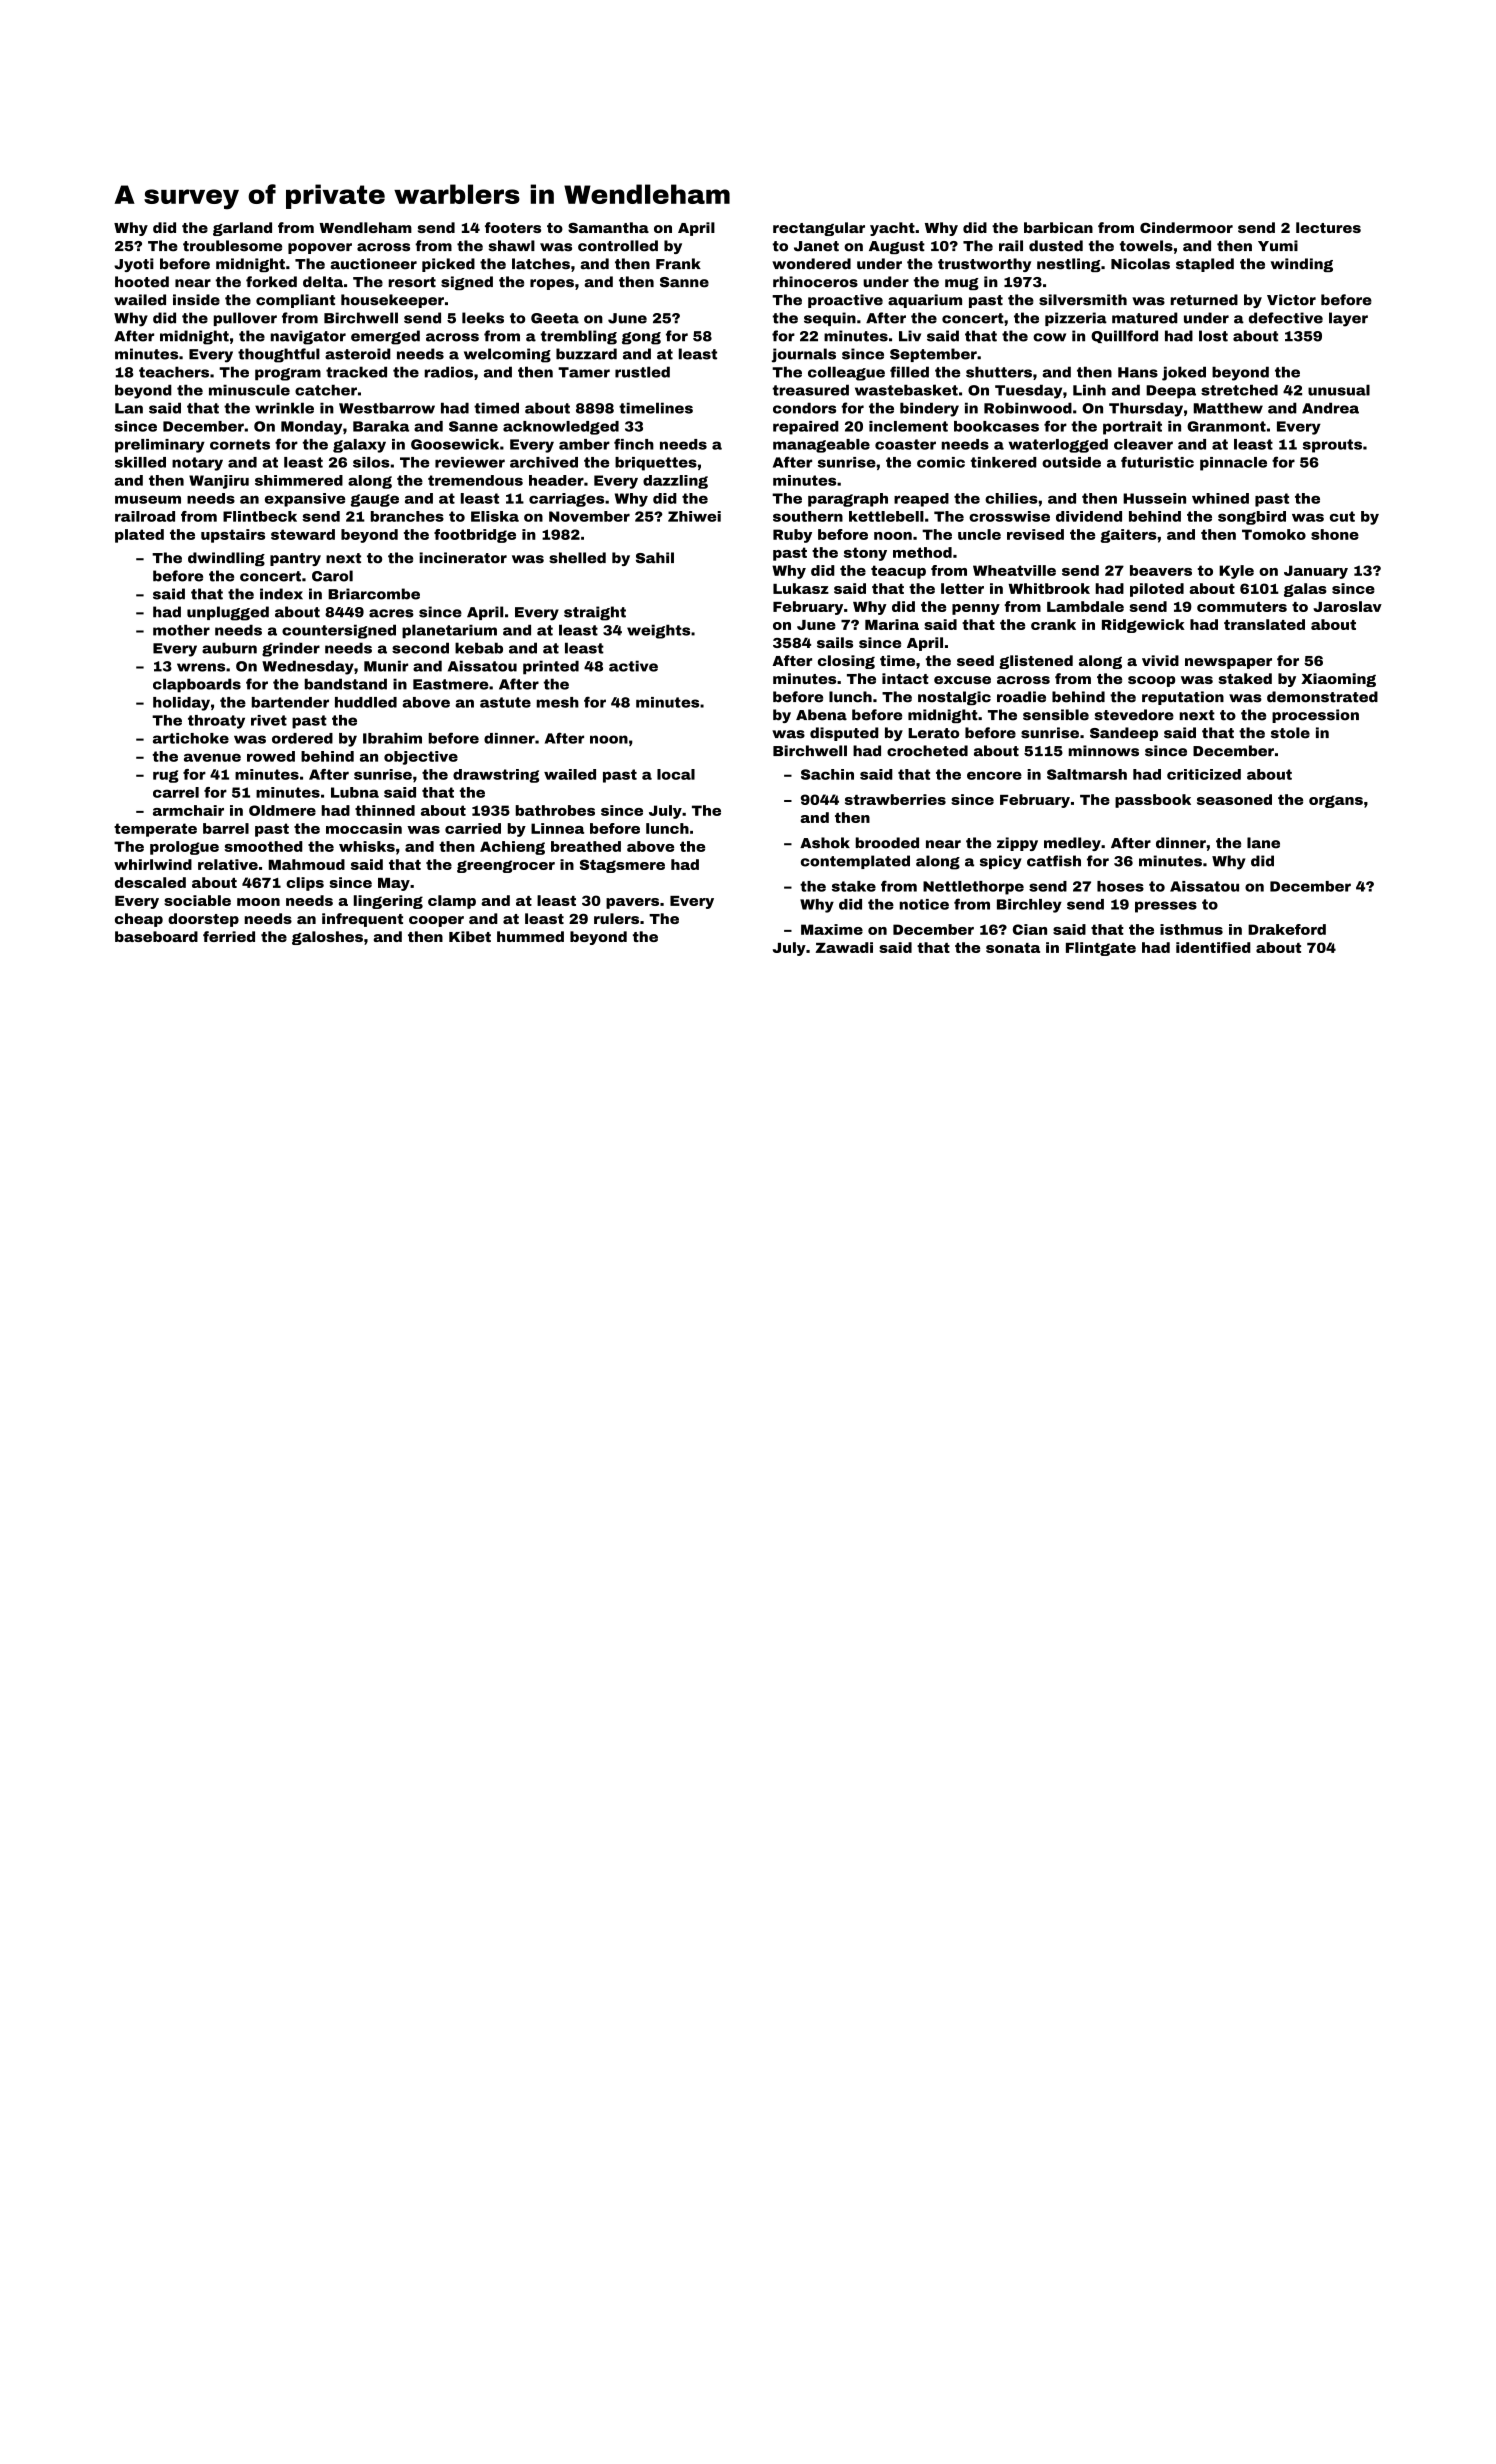  What do you see at coordinates (1004, 462) in the document?
I see `tinkered` at bounding box center [1004, 462].
